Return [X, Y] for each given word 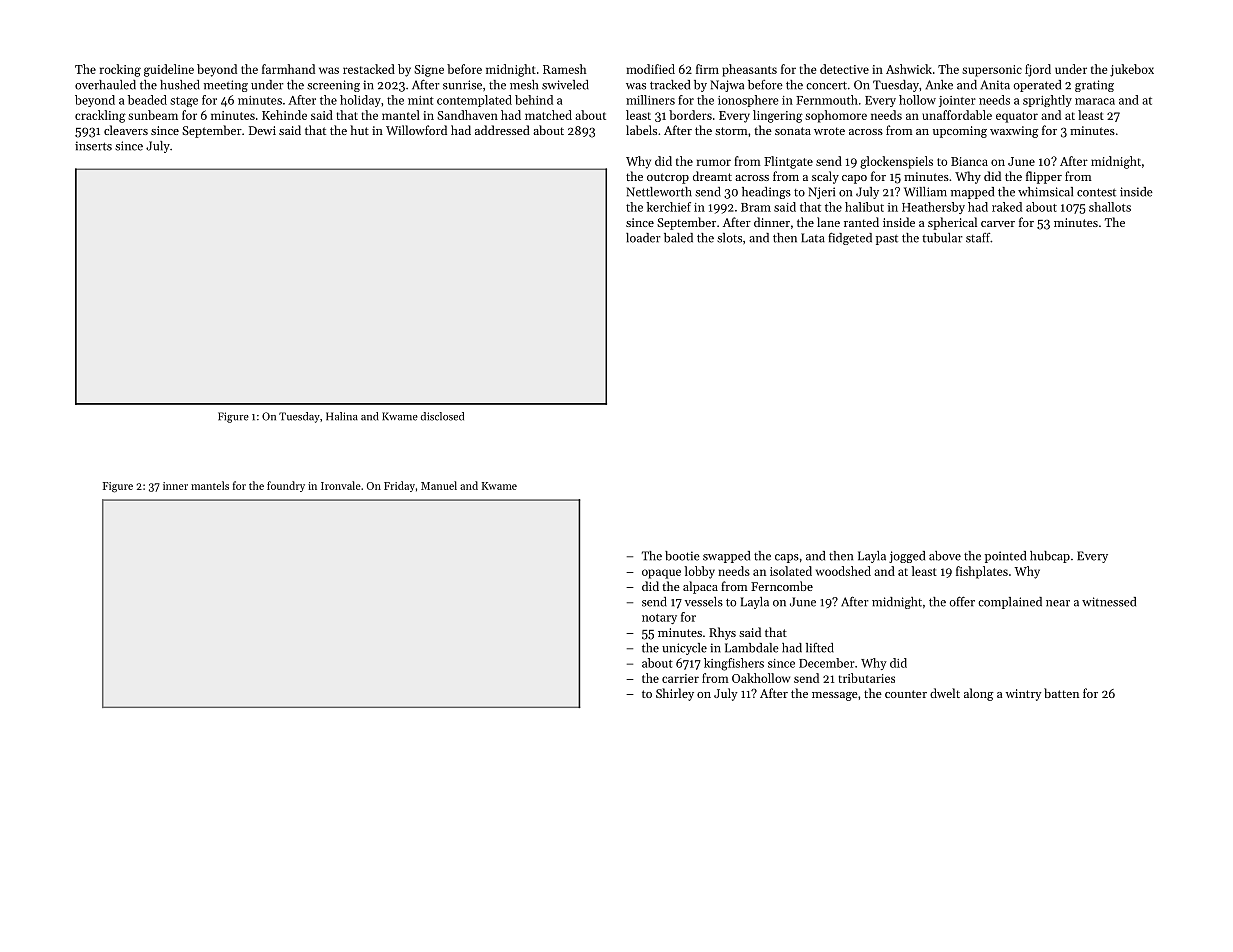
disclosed [442, 416]
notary [659, 619]
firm [707, 69]
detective [844, 69]
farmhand [288, 69]
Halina [342, 416]
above [945, 556]
